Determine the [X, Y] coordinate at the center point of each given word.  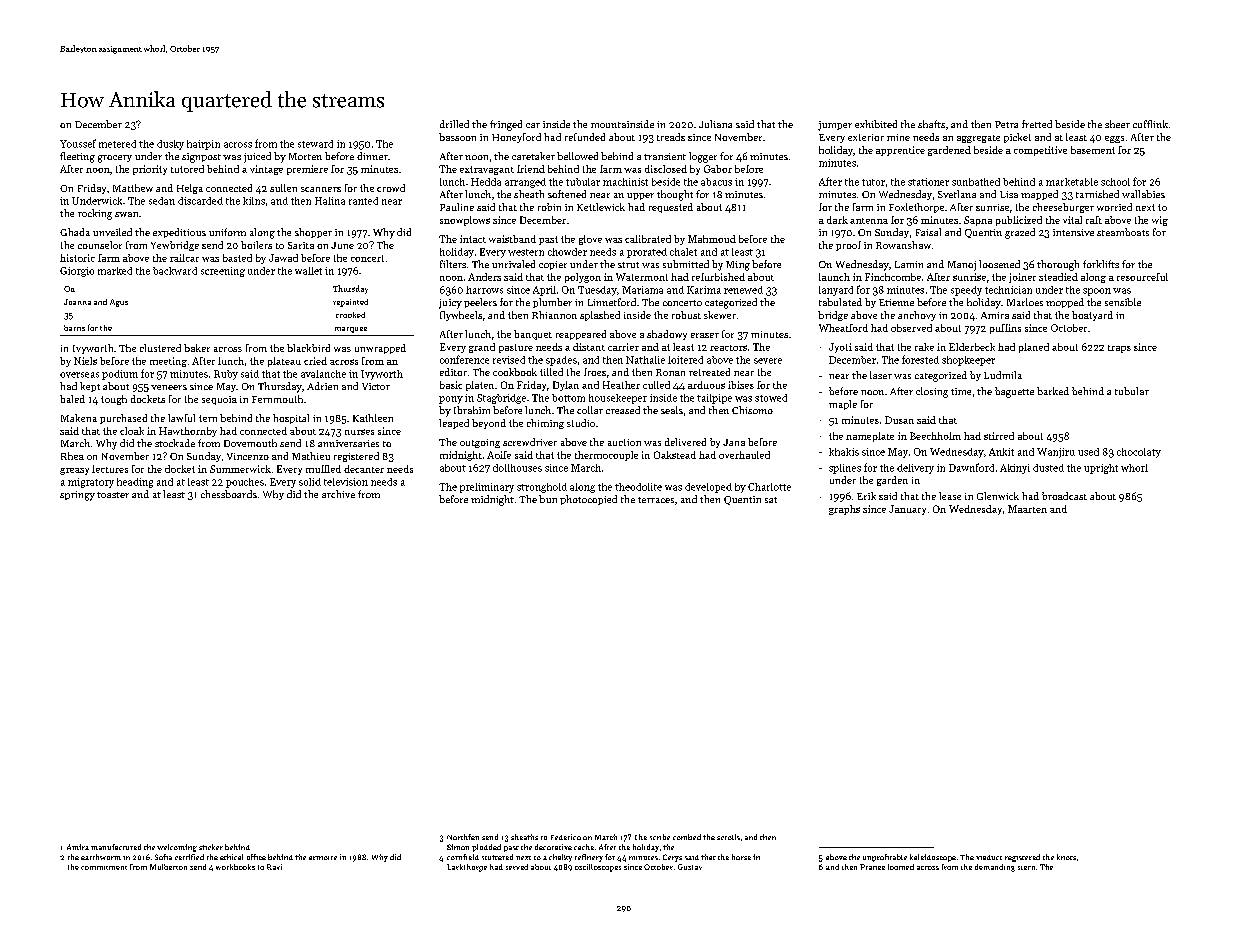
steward [315, 144]
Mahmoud [712, 239]
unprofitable [885, 858]
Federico [566, 837]
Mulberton [168, 867]
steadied [1058, 277]
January [907, 510]
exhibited [876, 124]
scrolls [728, 837]
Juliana [715, 124]
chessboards [229, 494]
